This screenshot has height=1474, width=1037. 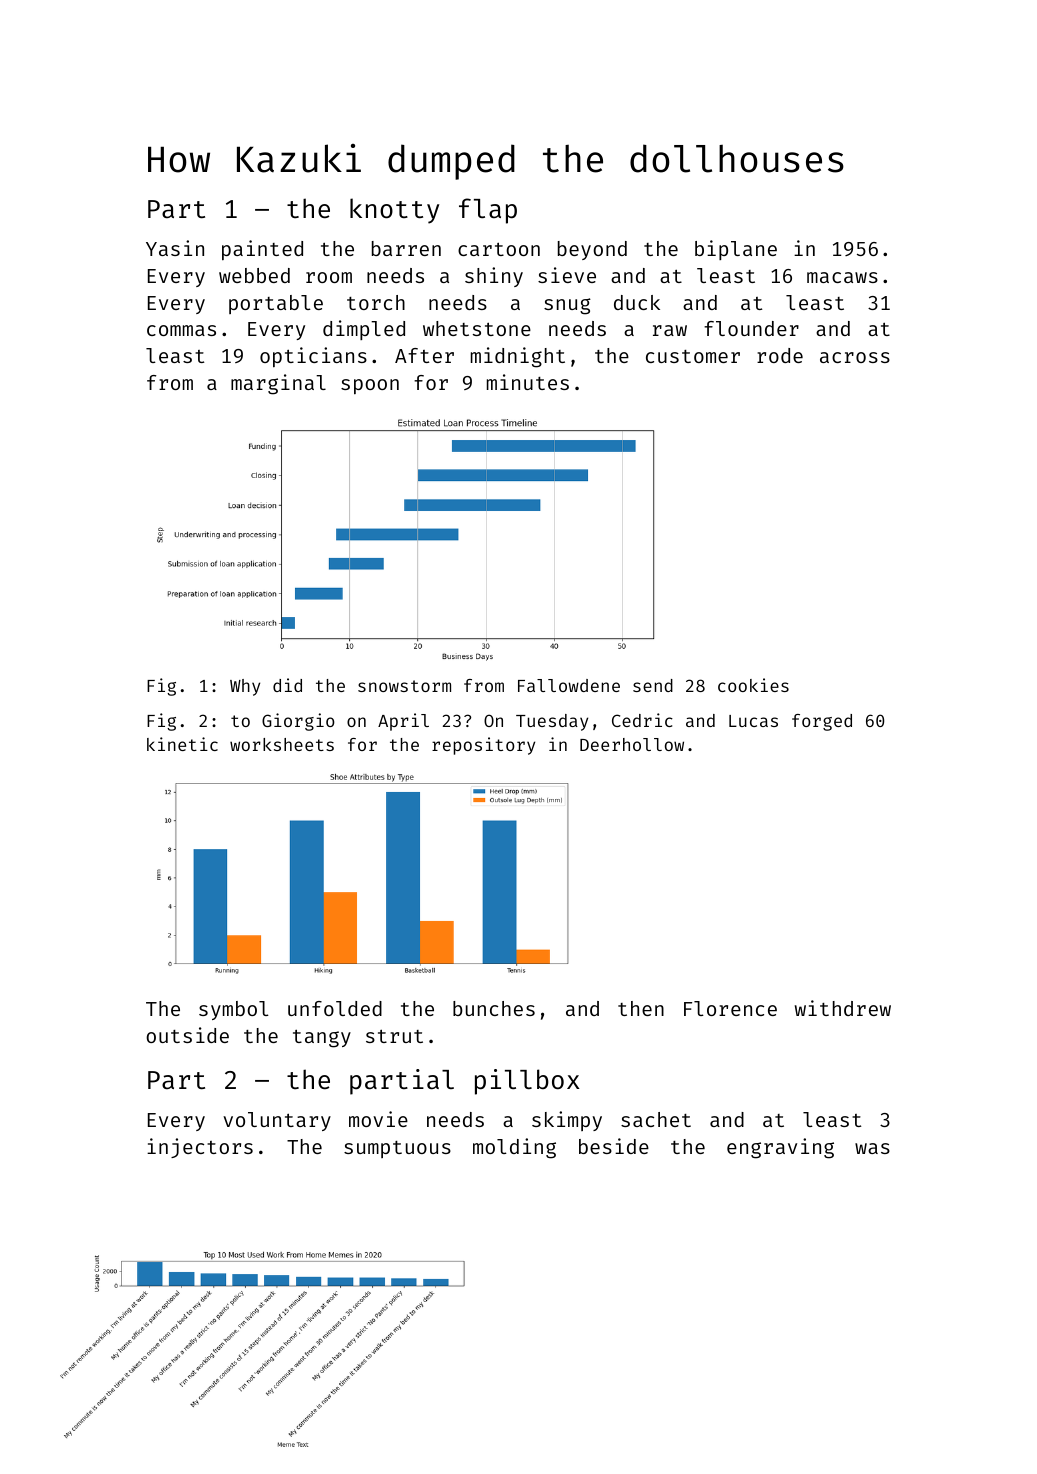 What do you see at coordinates (494, 1008) in the screenshot?
I see `bunches` at bounding box center [494, 1008].
